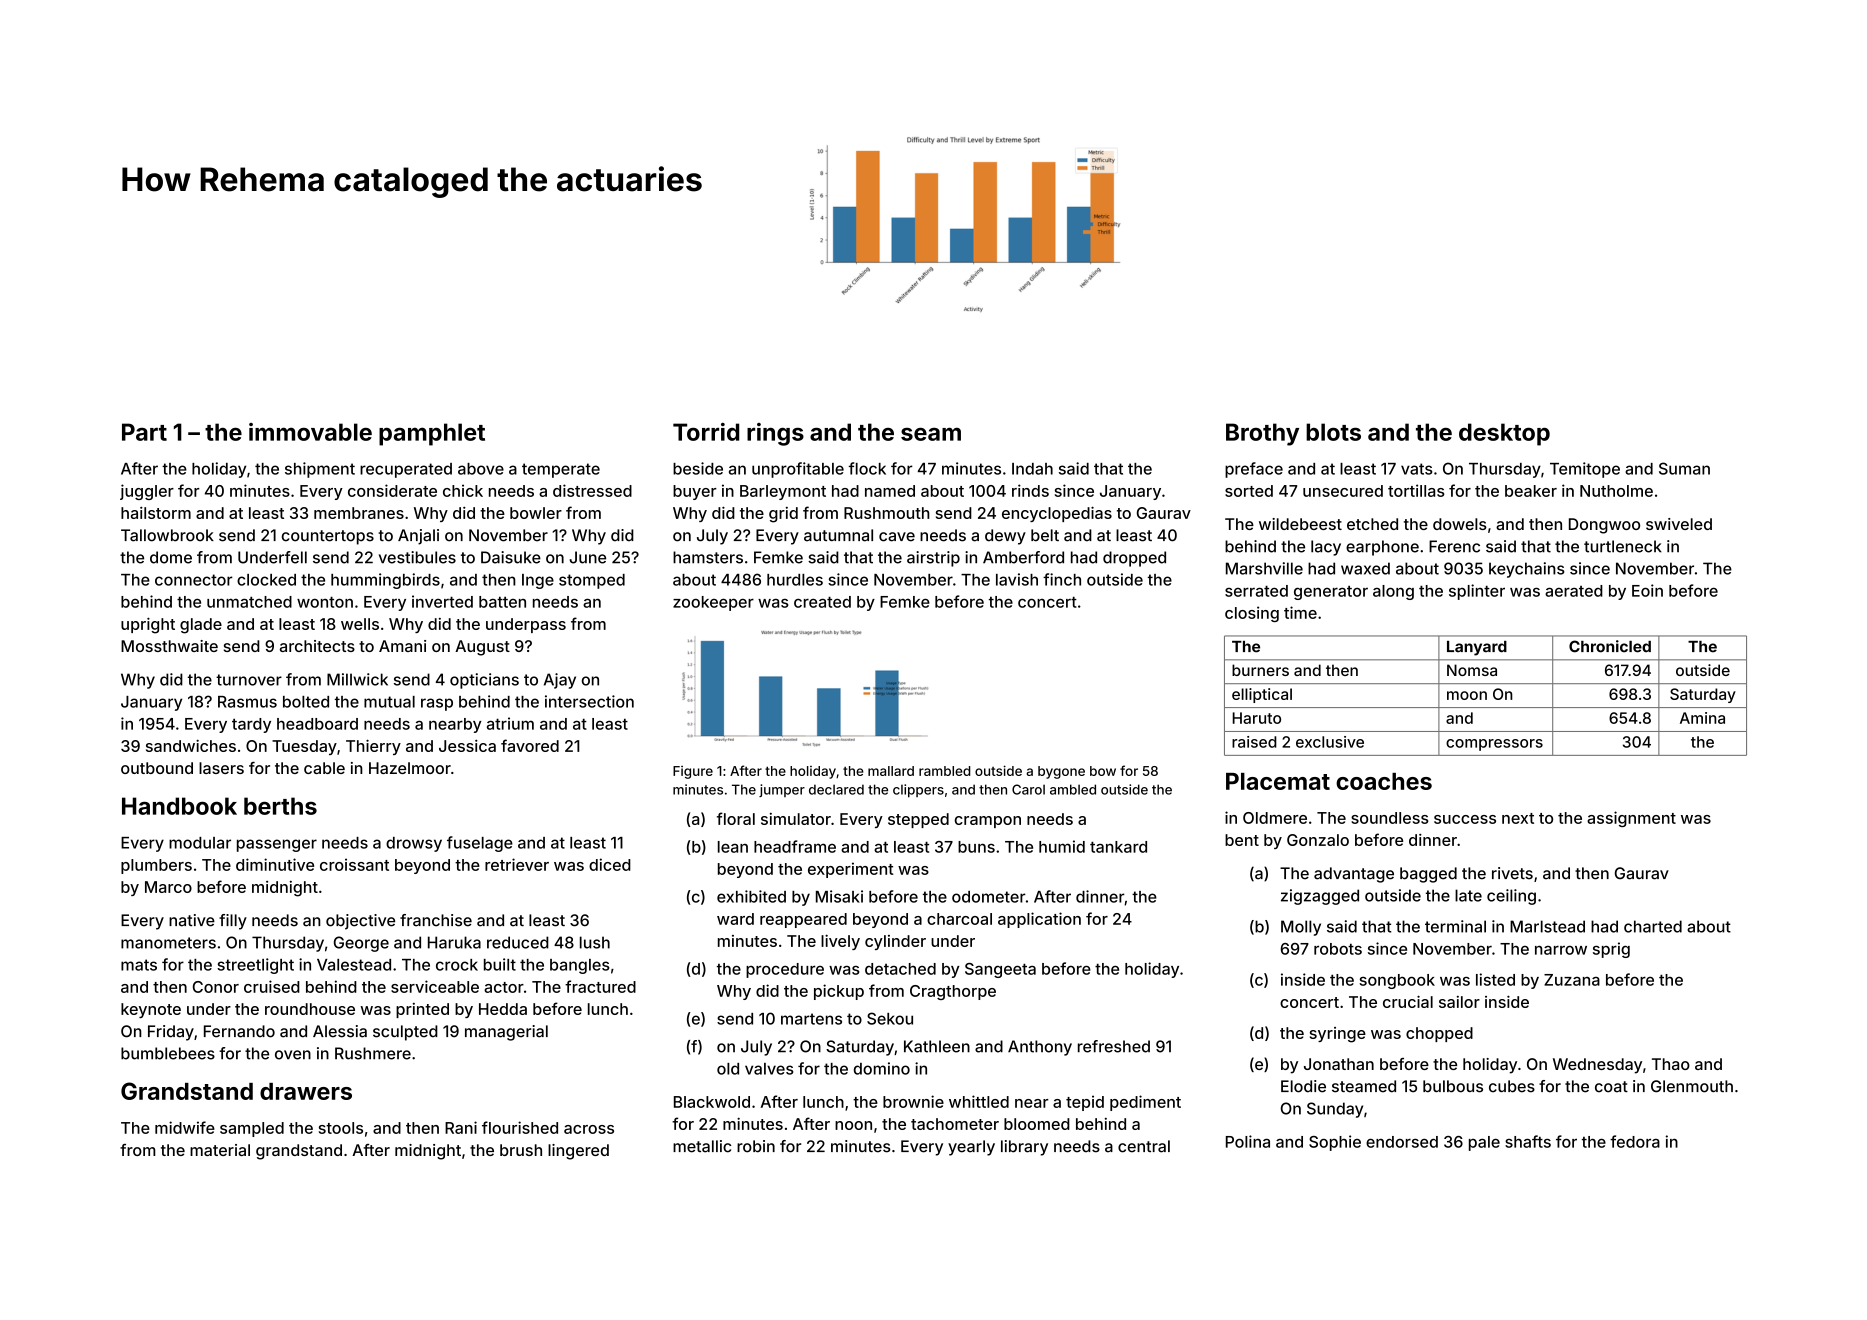 Image resolution: width=1867 pixels, height=1320 pixels. I want to click on unsecured, so click(1343, 491).
